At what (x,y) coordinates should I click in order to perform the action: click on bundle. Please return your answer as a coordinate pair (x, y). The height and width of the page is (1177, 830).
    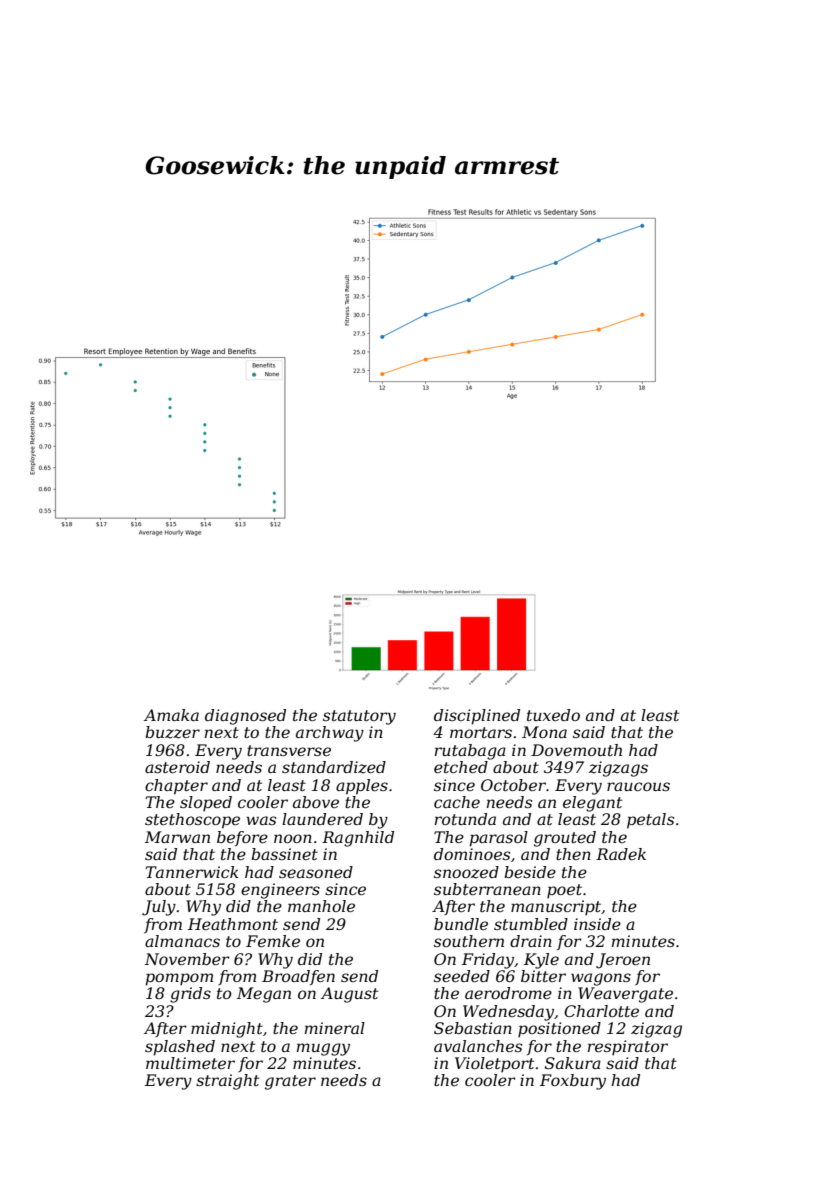
    Looking at the image, I should click on (461, 924).
